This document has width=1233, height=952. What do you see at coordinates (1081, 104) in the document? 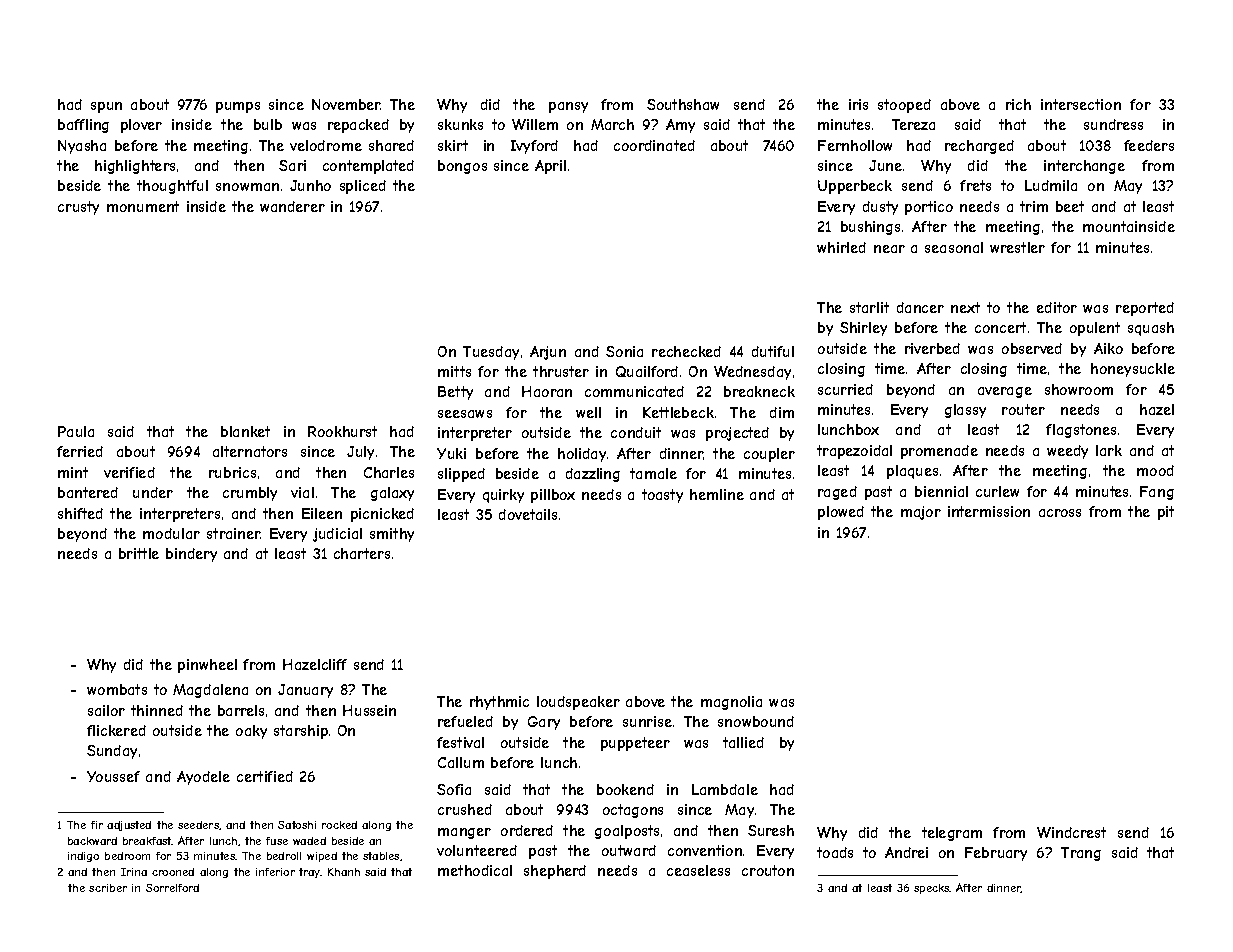
I see `intersection` at bounding box center [1081, 104].
